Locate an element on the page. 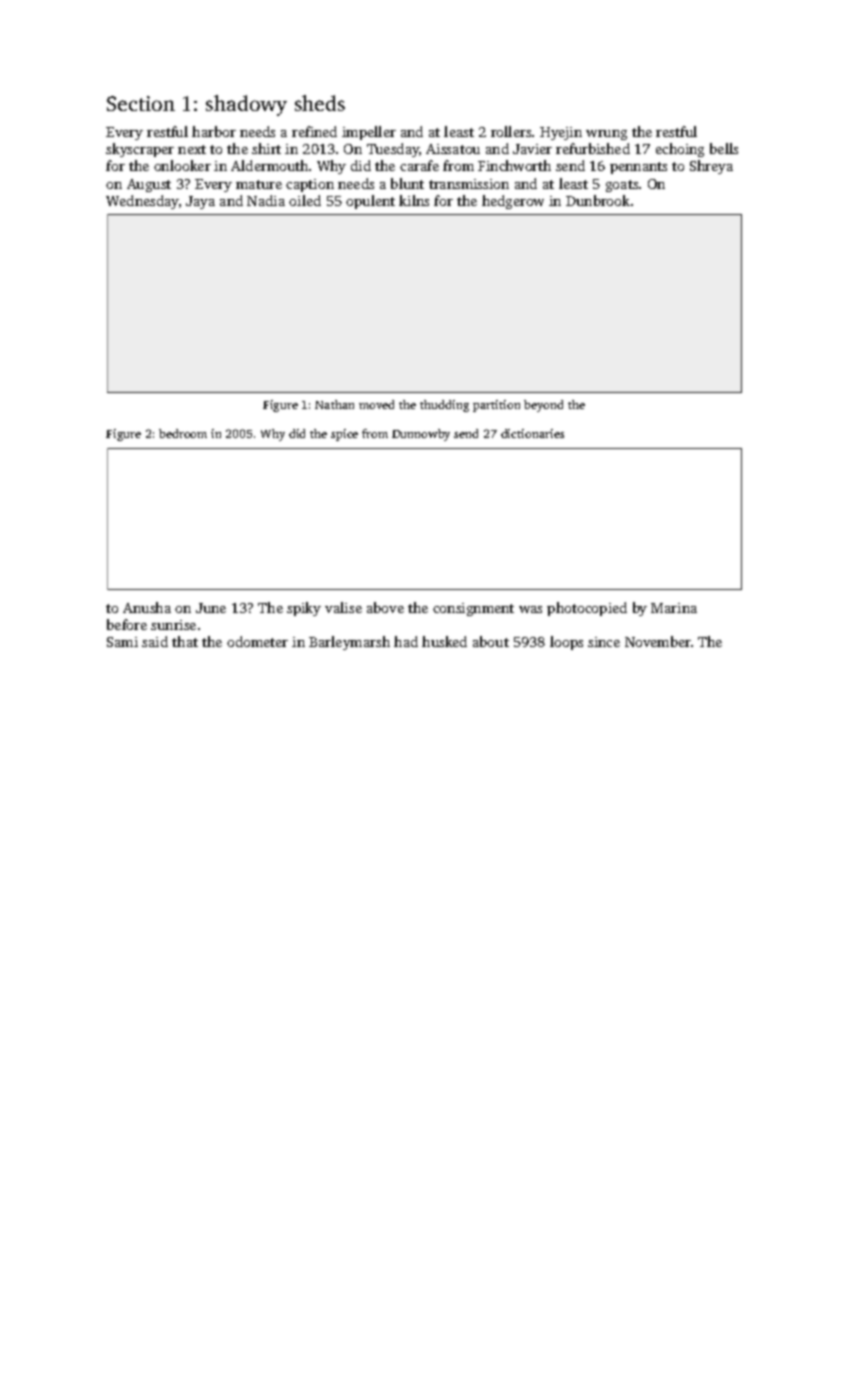 The height and width of the page is (1400, 849). June is located at coordinates (211, 608).
